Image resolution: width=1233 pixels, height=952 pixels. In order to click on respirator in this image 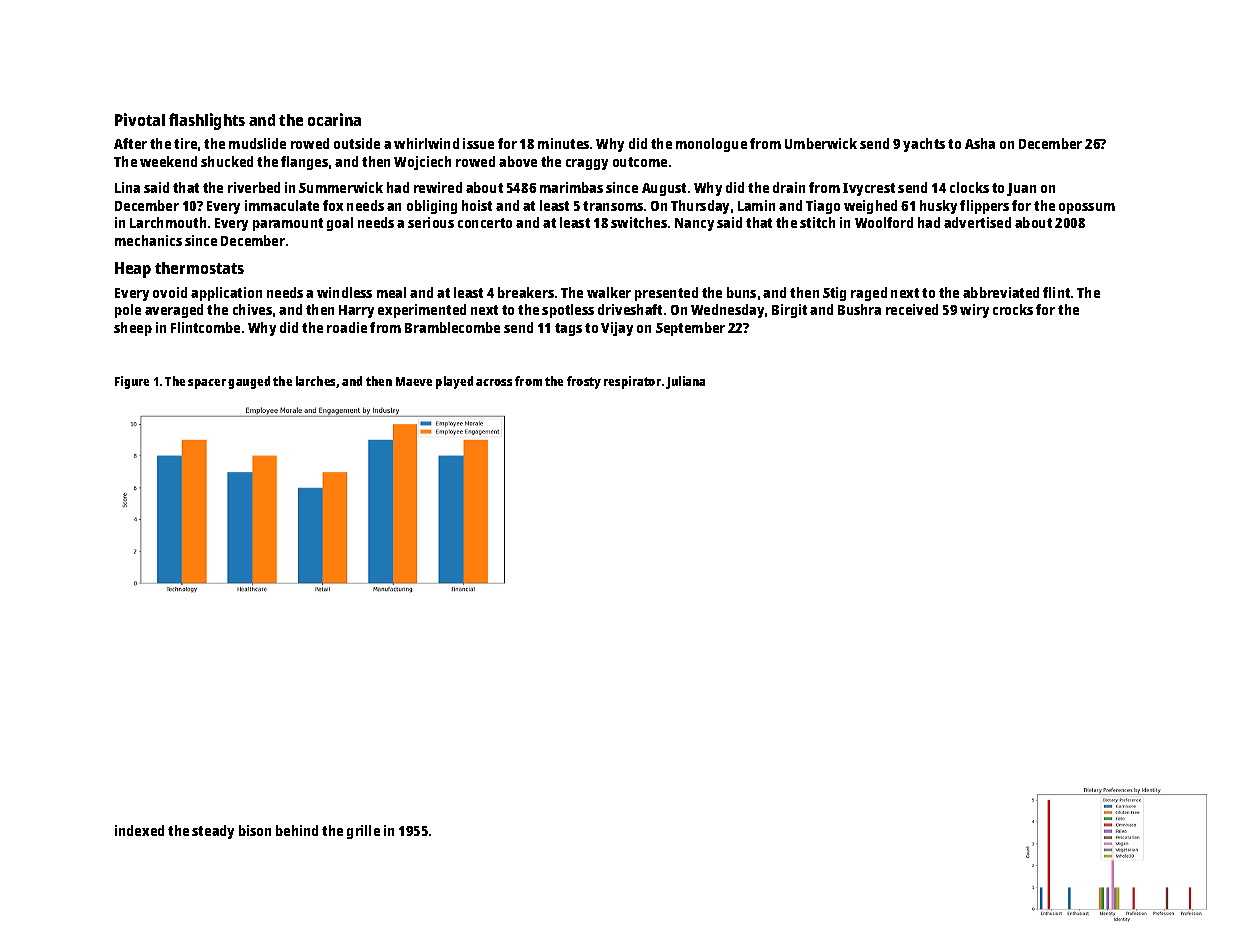, I will do `click(632, 382)`.
